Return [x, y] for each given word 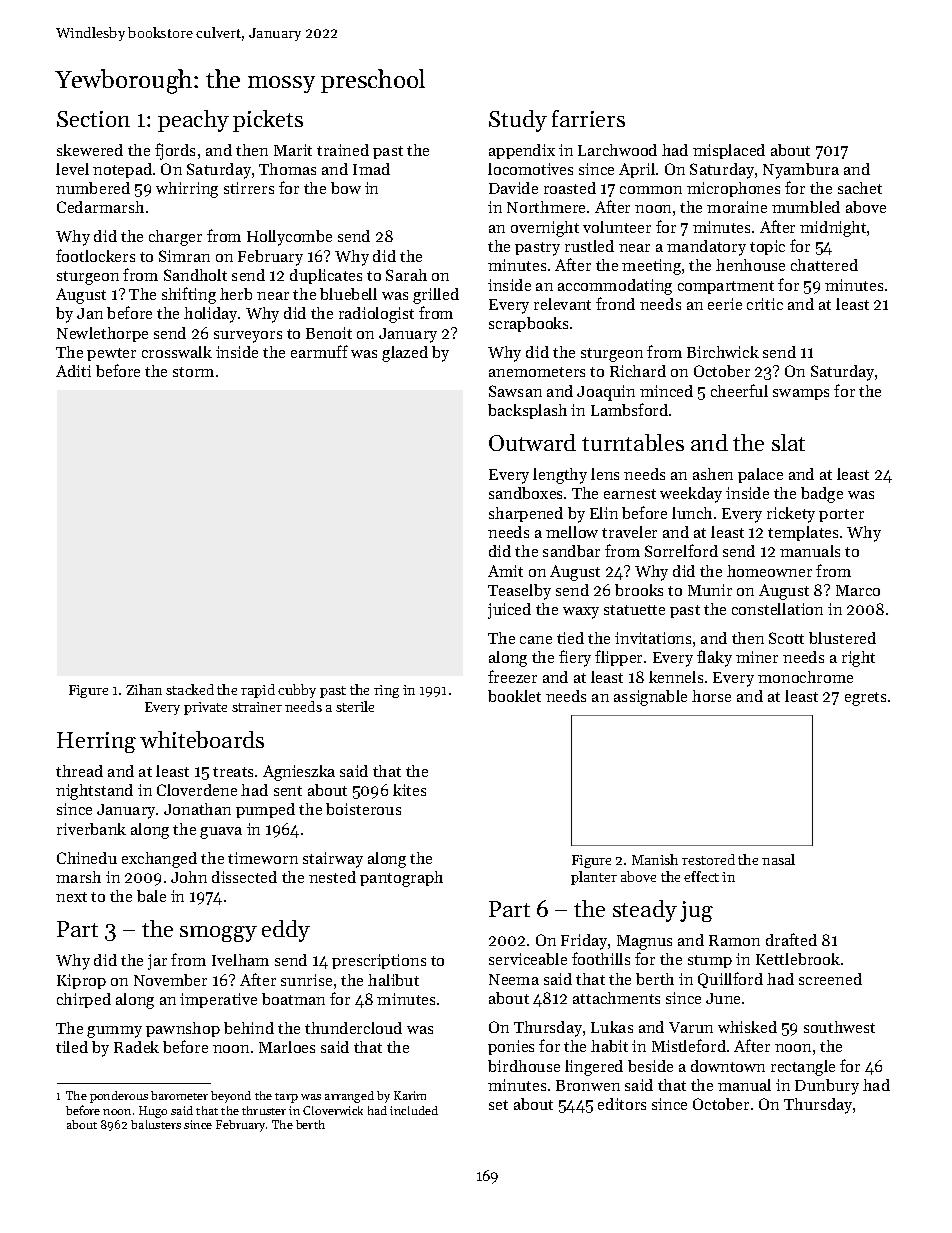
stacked [190, 689]
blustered [842, 638]
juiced [509, 611]
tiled [72, 1047]
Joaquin [606, 393]
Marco [858, 590]
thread [79, 771]
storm [193, 372]
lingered [594, 1068]
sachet [860, 188]
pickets [268, 121]
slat [788, 442]
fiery [575, 658]
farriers [588, 118]
